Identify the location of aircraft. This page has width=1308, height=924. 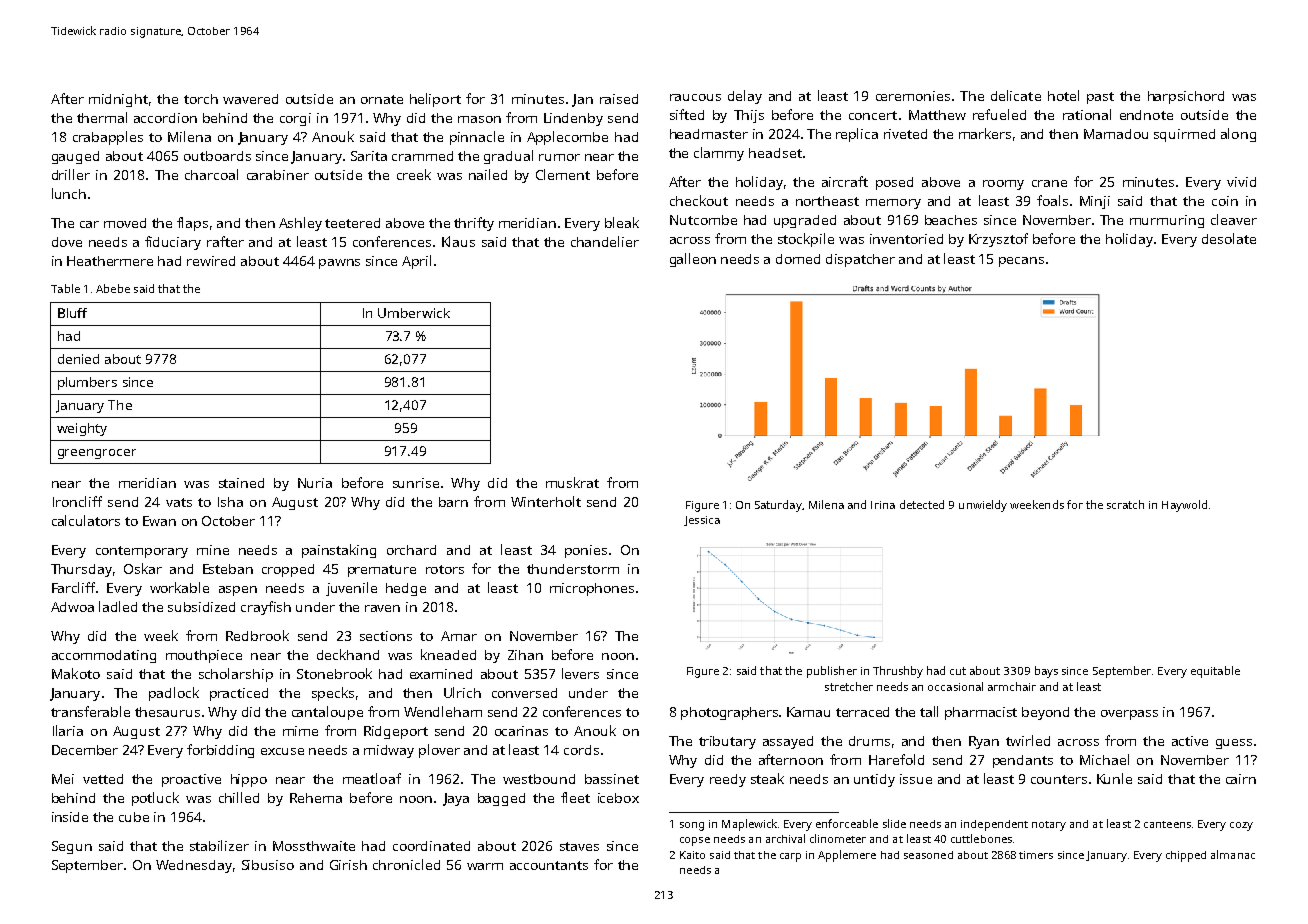
(845, 181).
